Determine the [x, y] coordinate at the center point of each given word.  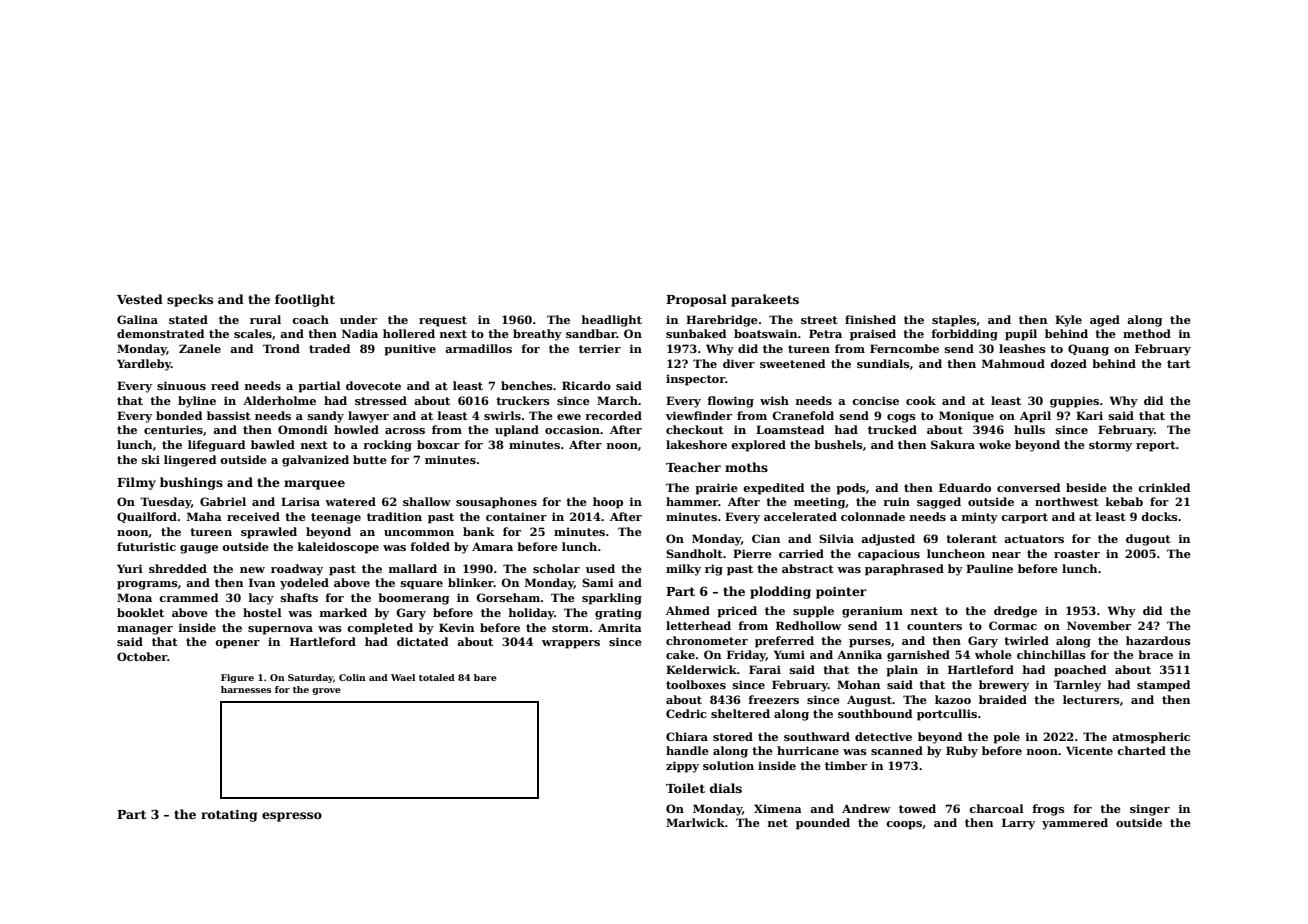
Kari [1089, 415]
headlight [612, 321]
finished [870, 319]
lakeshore [696, 444]
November [1099, 625]
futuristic [146, 546]
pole [1006, 738]
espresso [292, 817]
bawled [273, 444]
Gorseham [508, 597]
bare [485, 677]
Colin [352, 677]
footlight [305, 300]
